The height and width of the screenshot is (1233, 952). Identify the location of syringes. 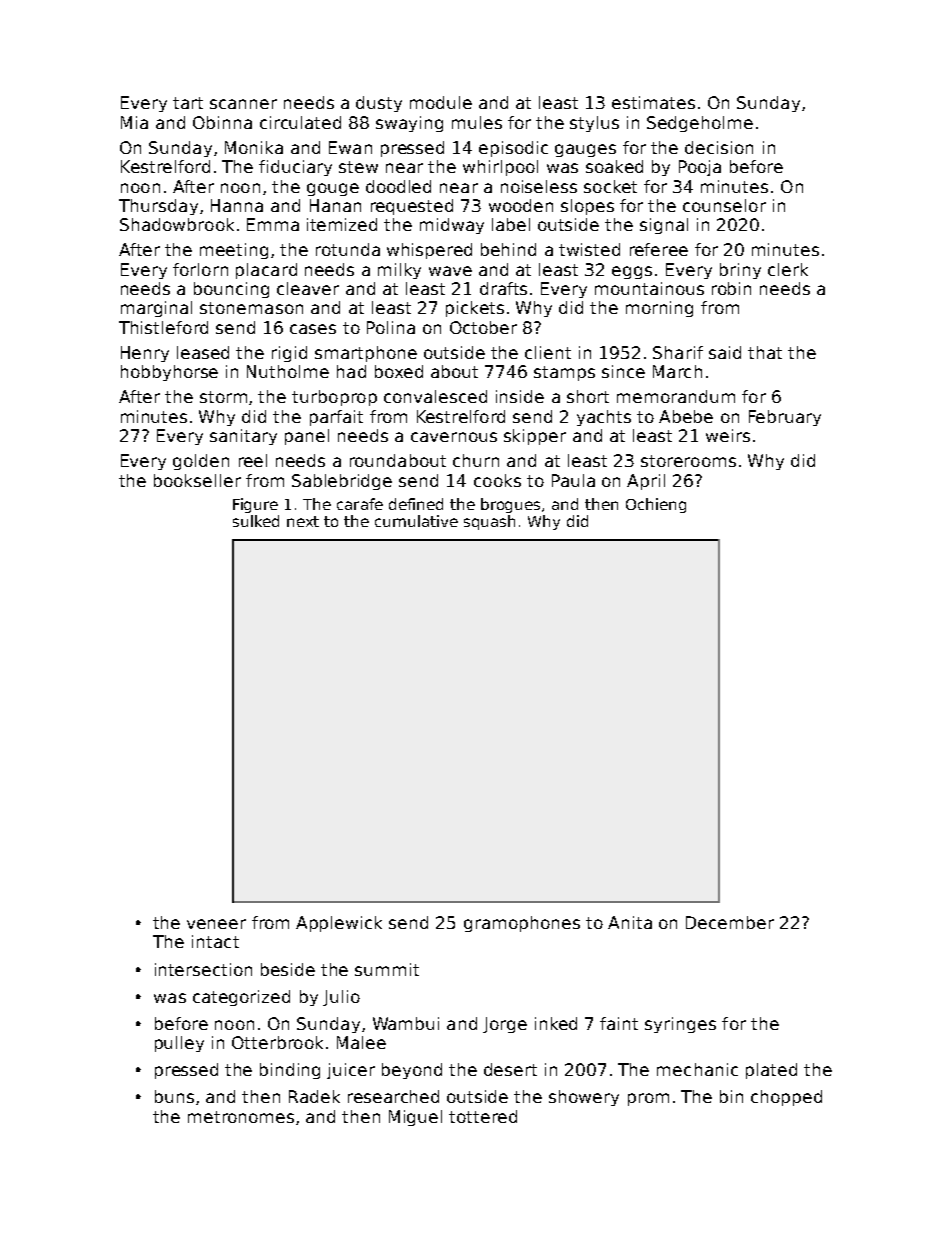
(680, 1025).
